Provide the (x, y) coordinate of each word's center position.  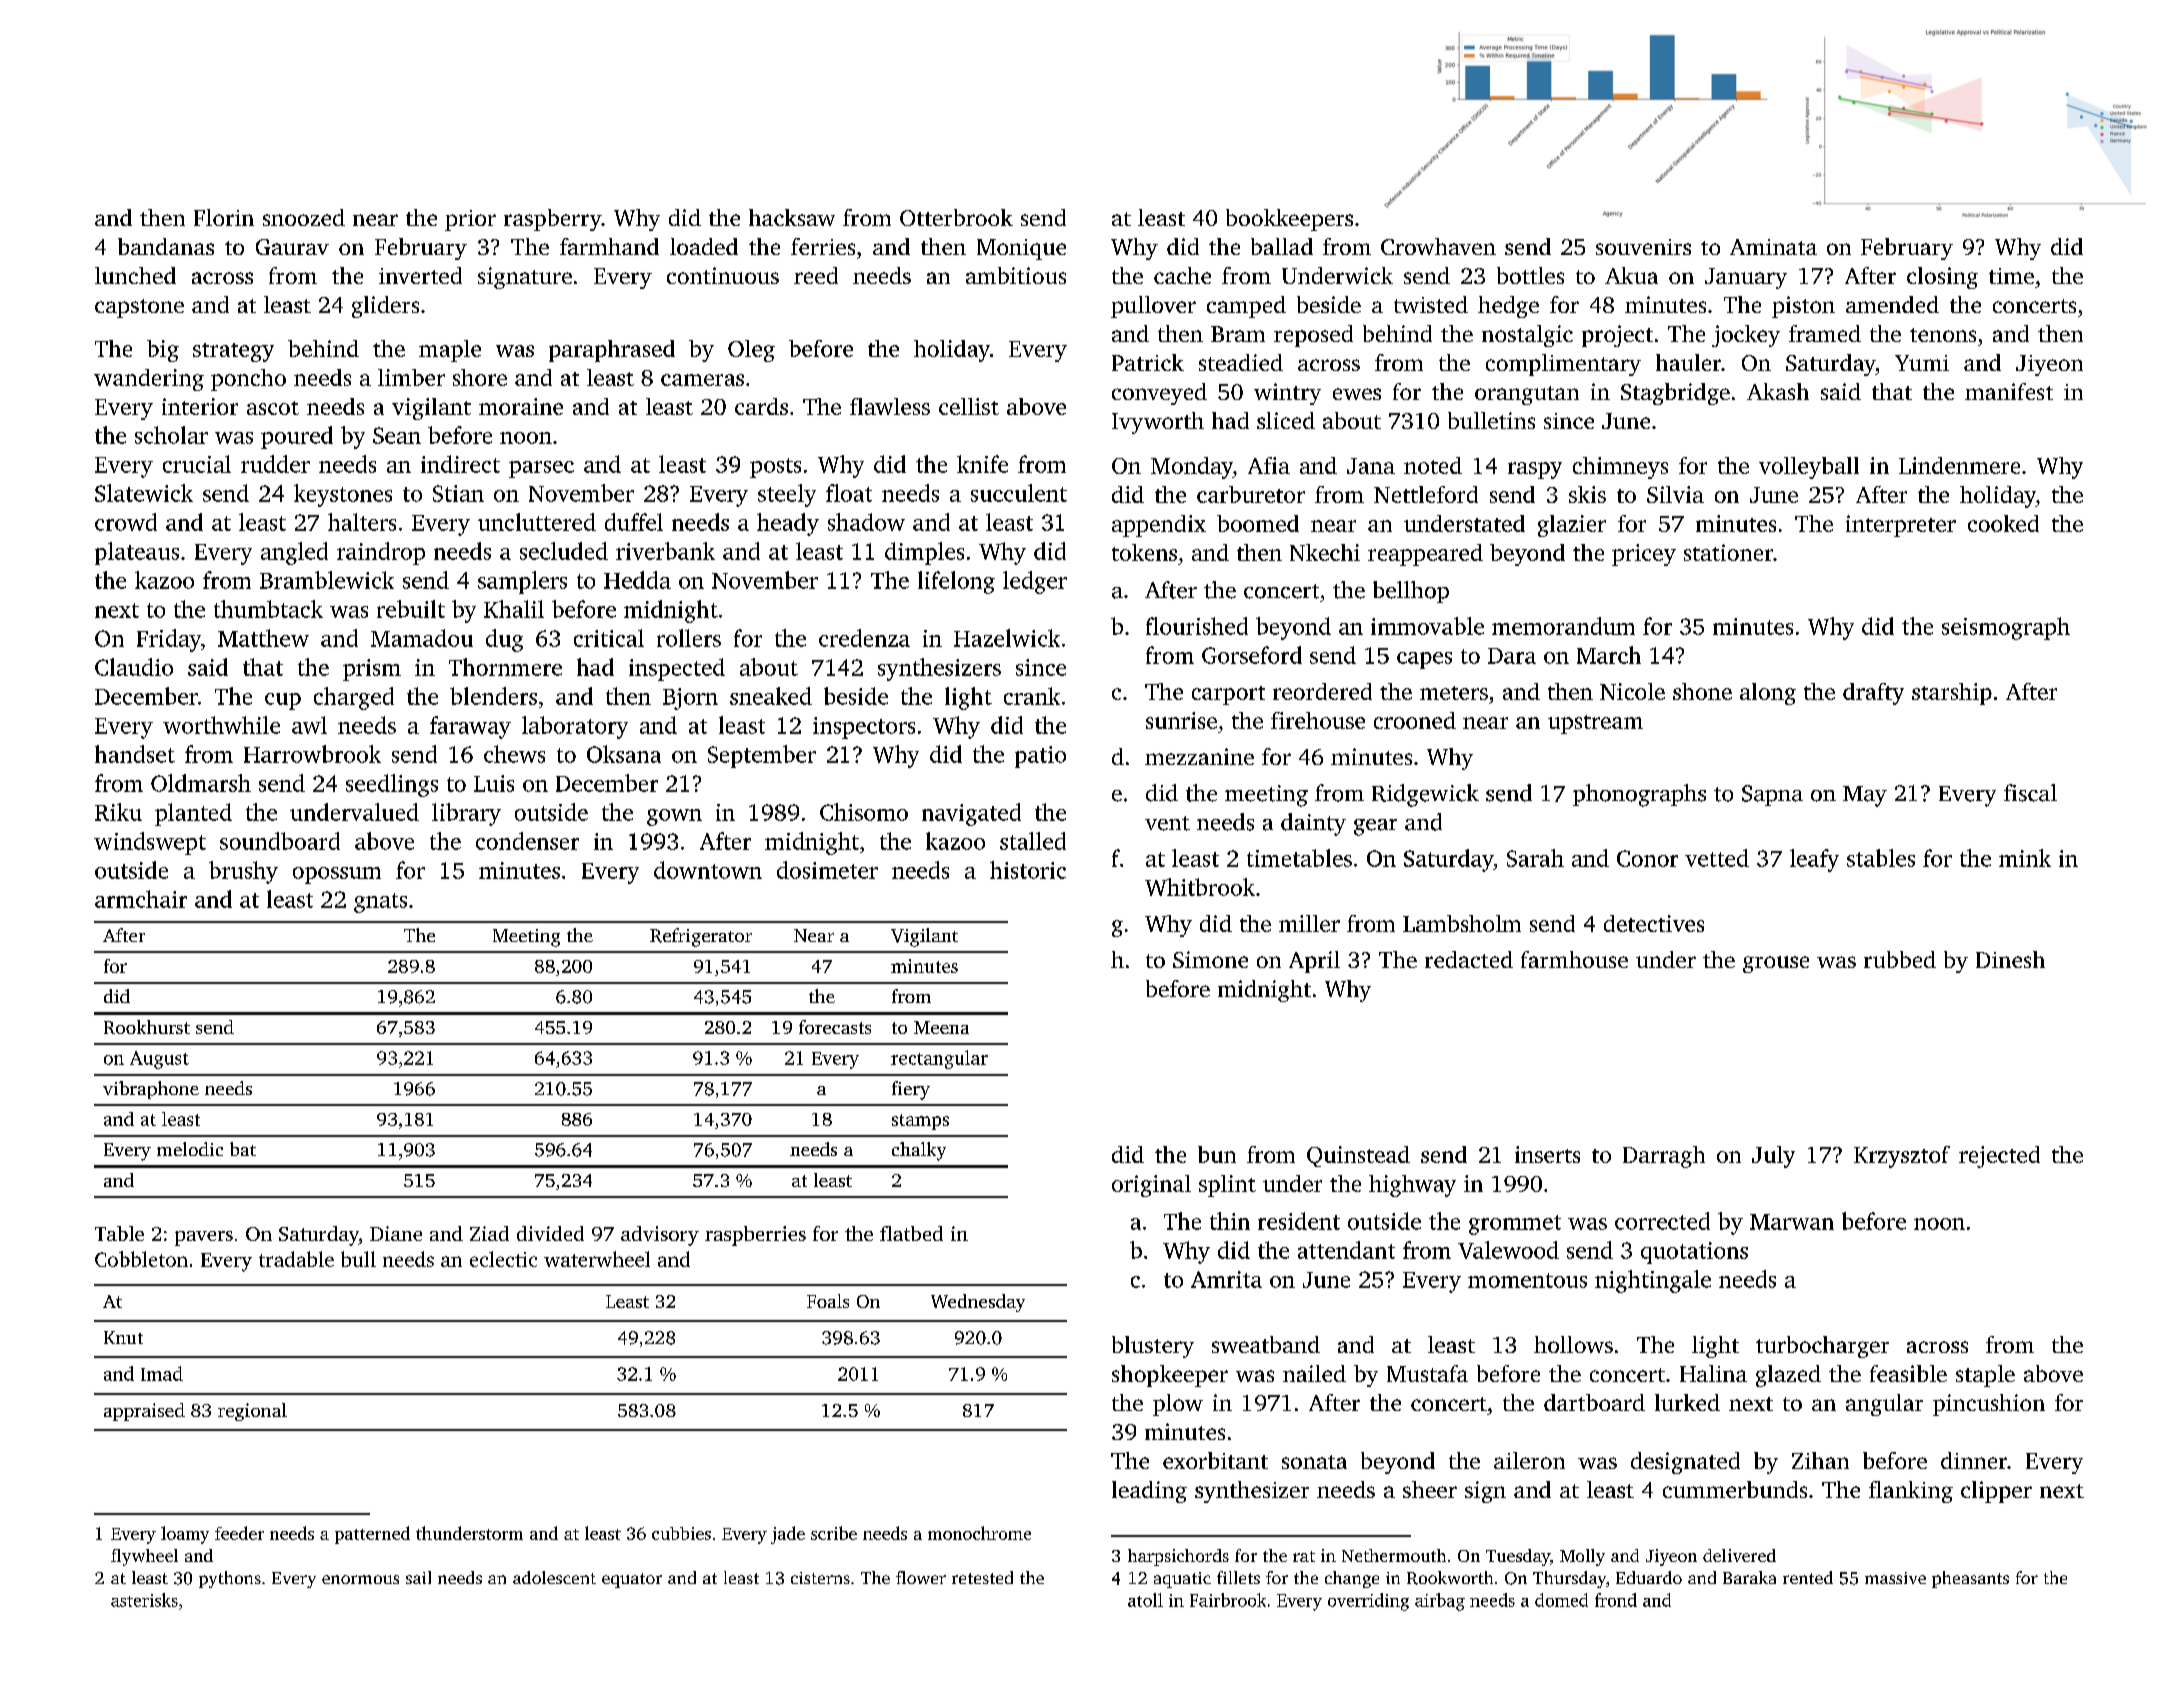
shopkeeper (1170, 1376)
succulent (1019, 493)
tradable (296, 1259)
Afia (1269, 465)
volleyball (1809, 468)
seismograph (2006, 628)
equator (632, 1580)
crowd (126, 522)
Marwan (1792, 1222)
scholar (171, 435)
